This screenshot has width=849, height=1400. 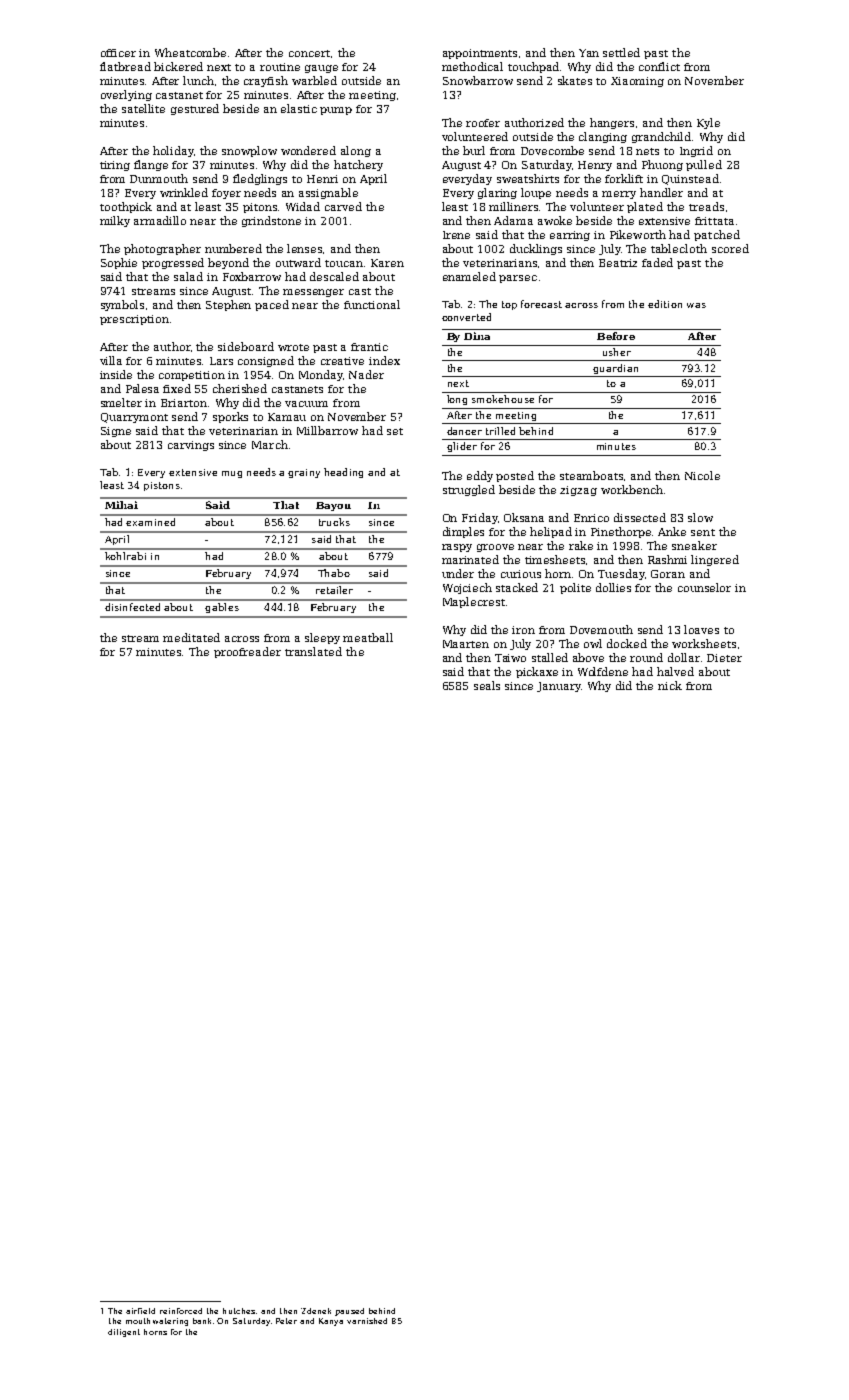 What do you see at coordinates (313, 651) in the screenshot?
I see `translated` at bounding box center [313, 651].
